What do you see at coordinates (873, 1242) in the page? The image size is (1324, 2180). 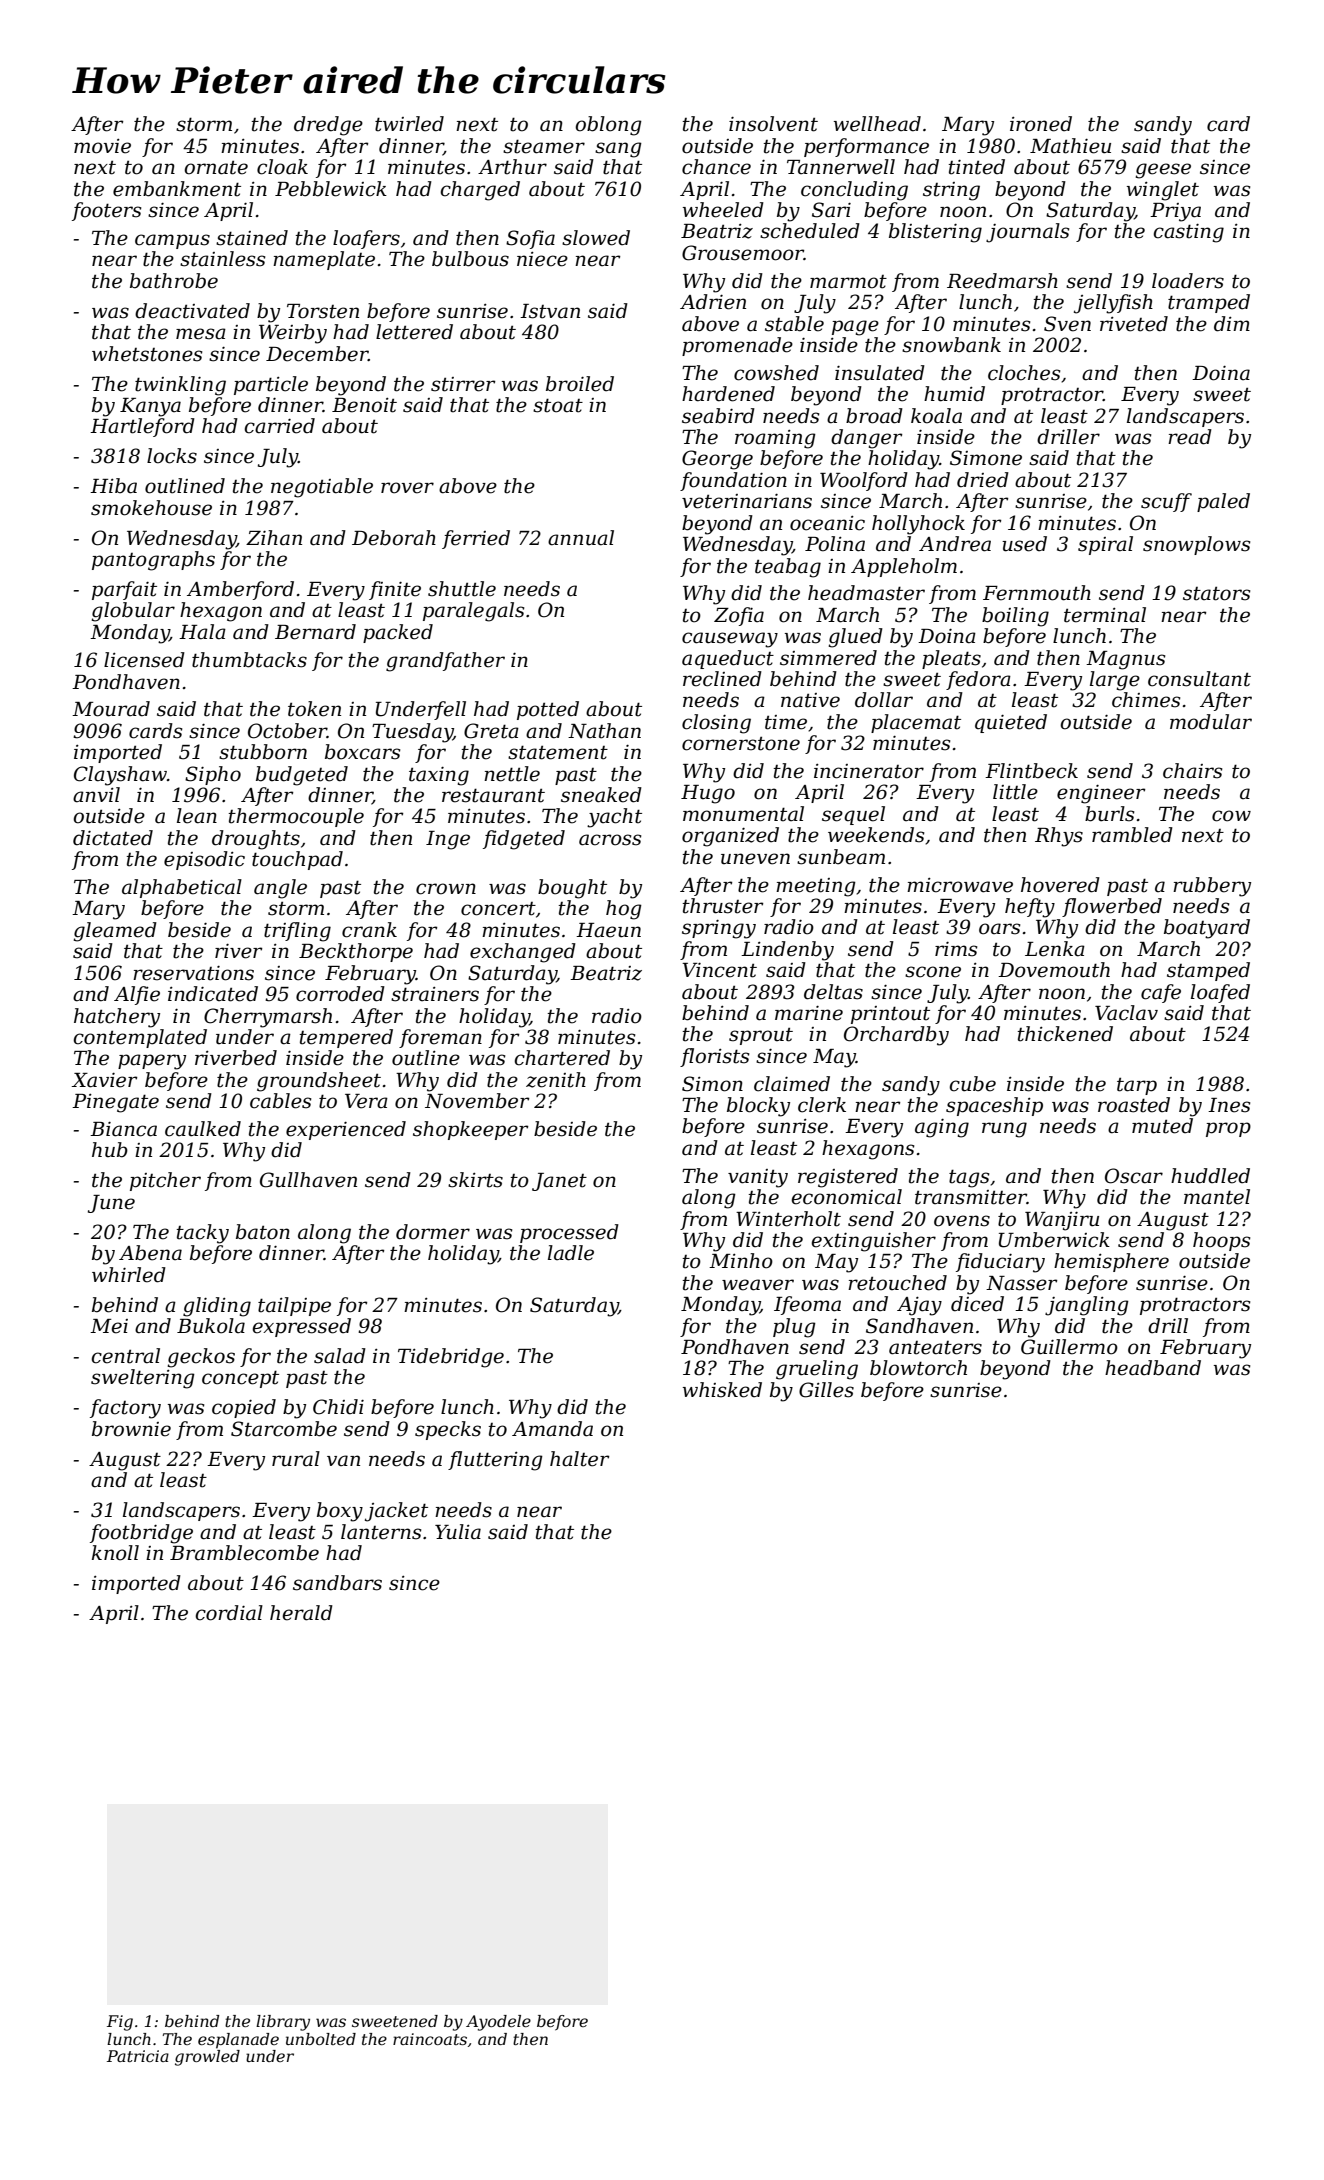 I see `extinguisher` at bounding box center [873, 1242].
